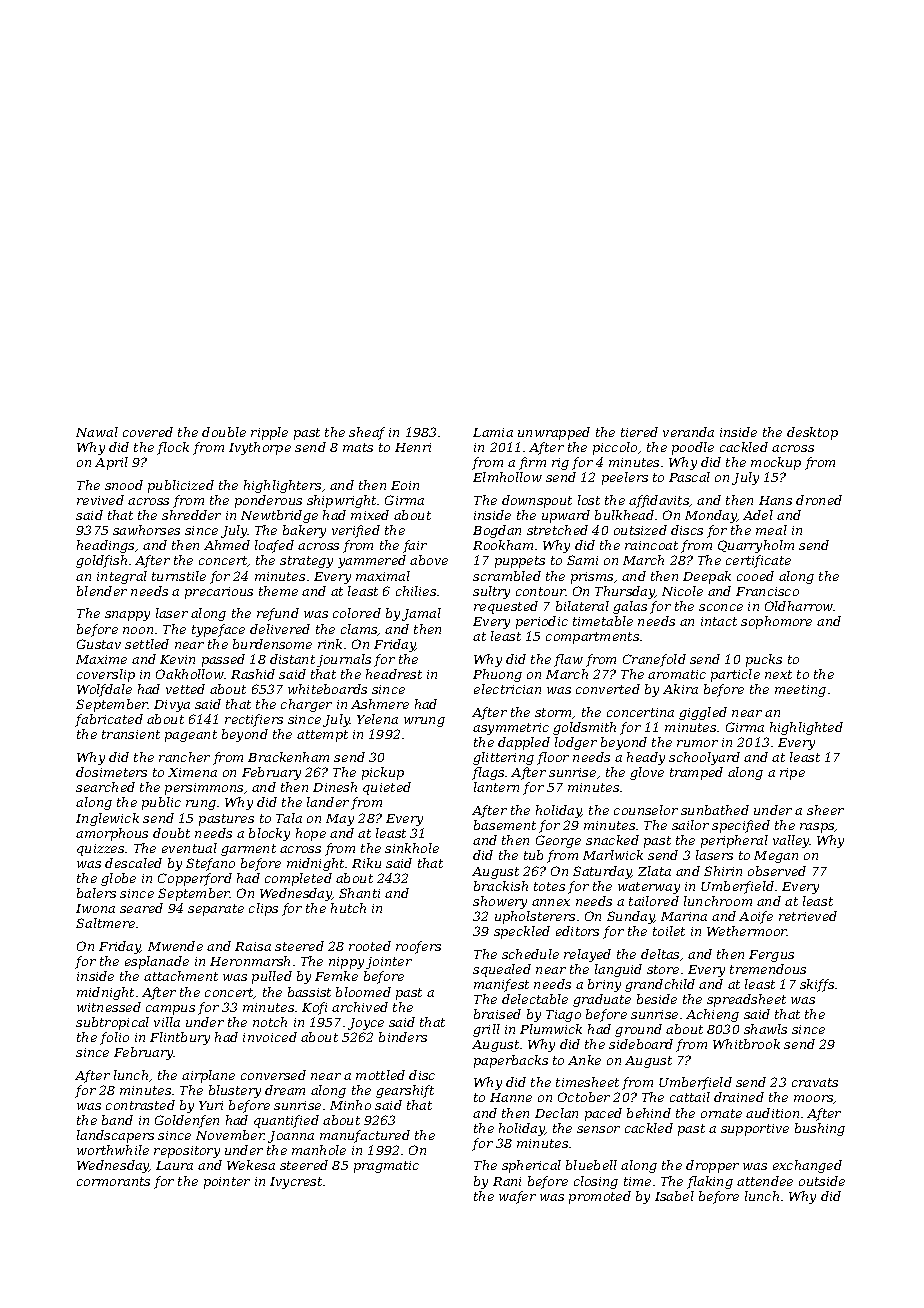 The image size is (924, 1308). Describe the element at coordinates (549, 886) in the image. I see `totes` at that location.
